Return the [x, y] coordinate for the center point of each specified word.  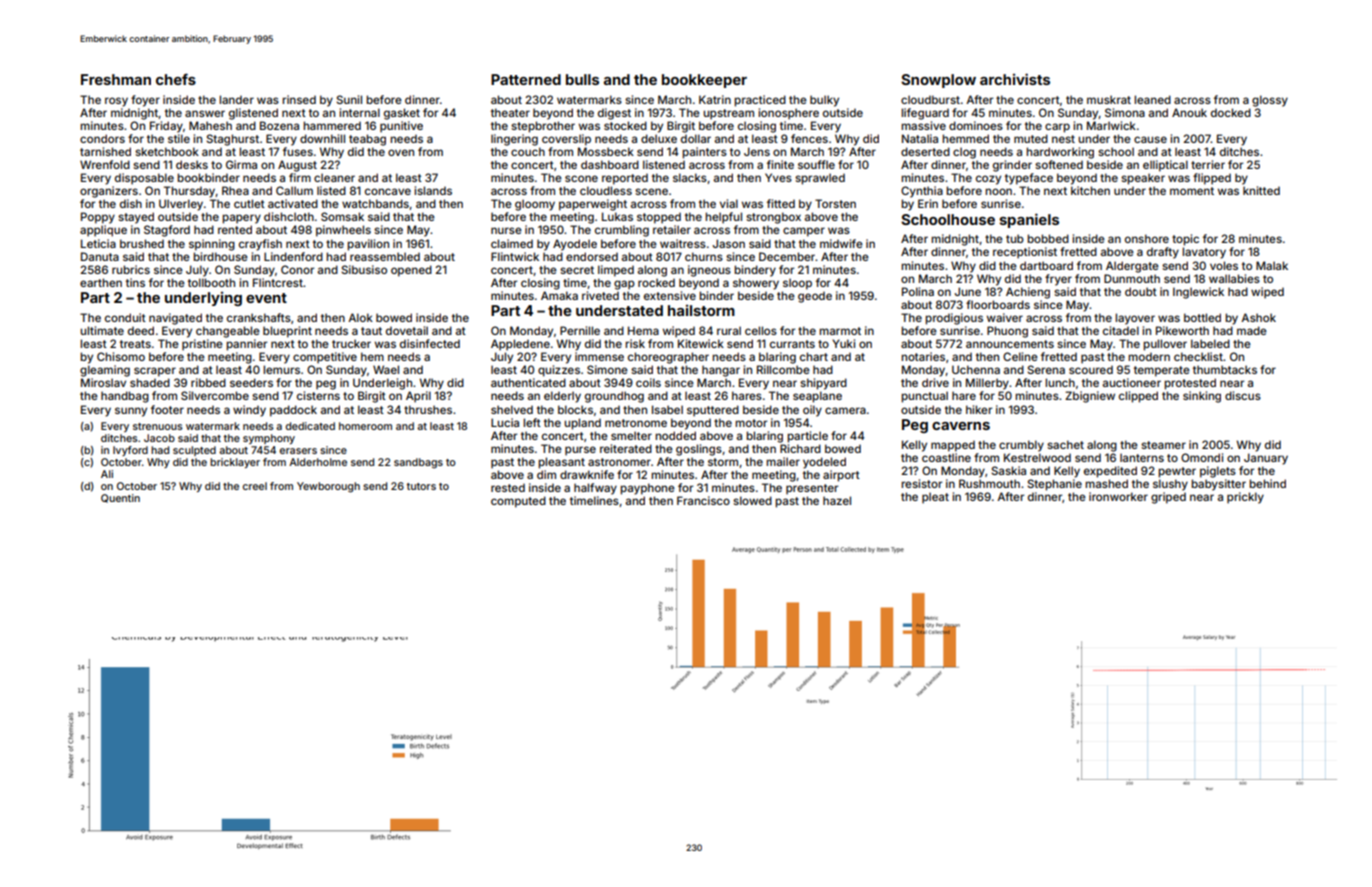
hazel [837, 500]
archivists [1015, 79]
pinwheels [343, 231]
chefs [176, 79]
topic [1185, 240]
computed [518, 502]
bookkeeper [704, 81]
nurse [506, 230]
